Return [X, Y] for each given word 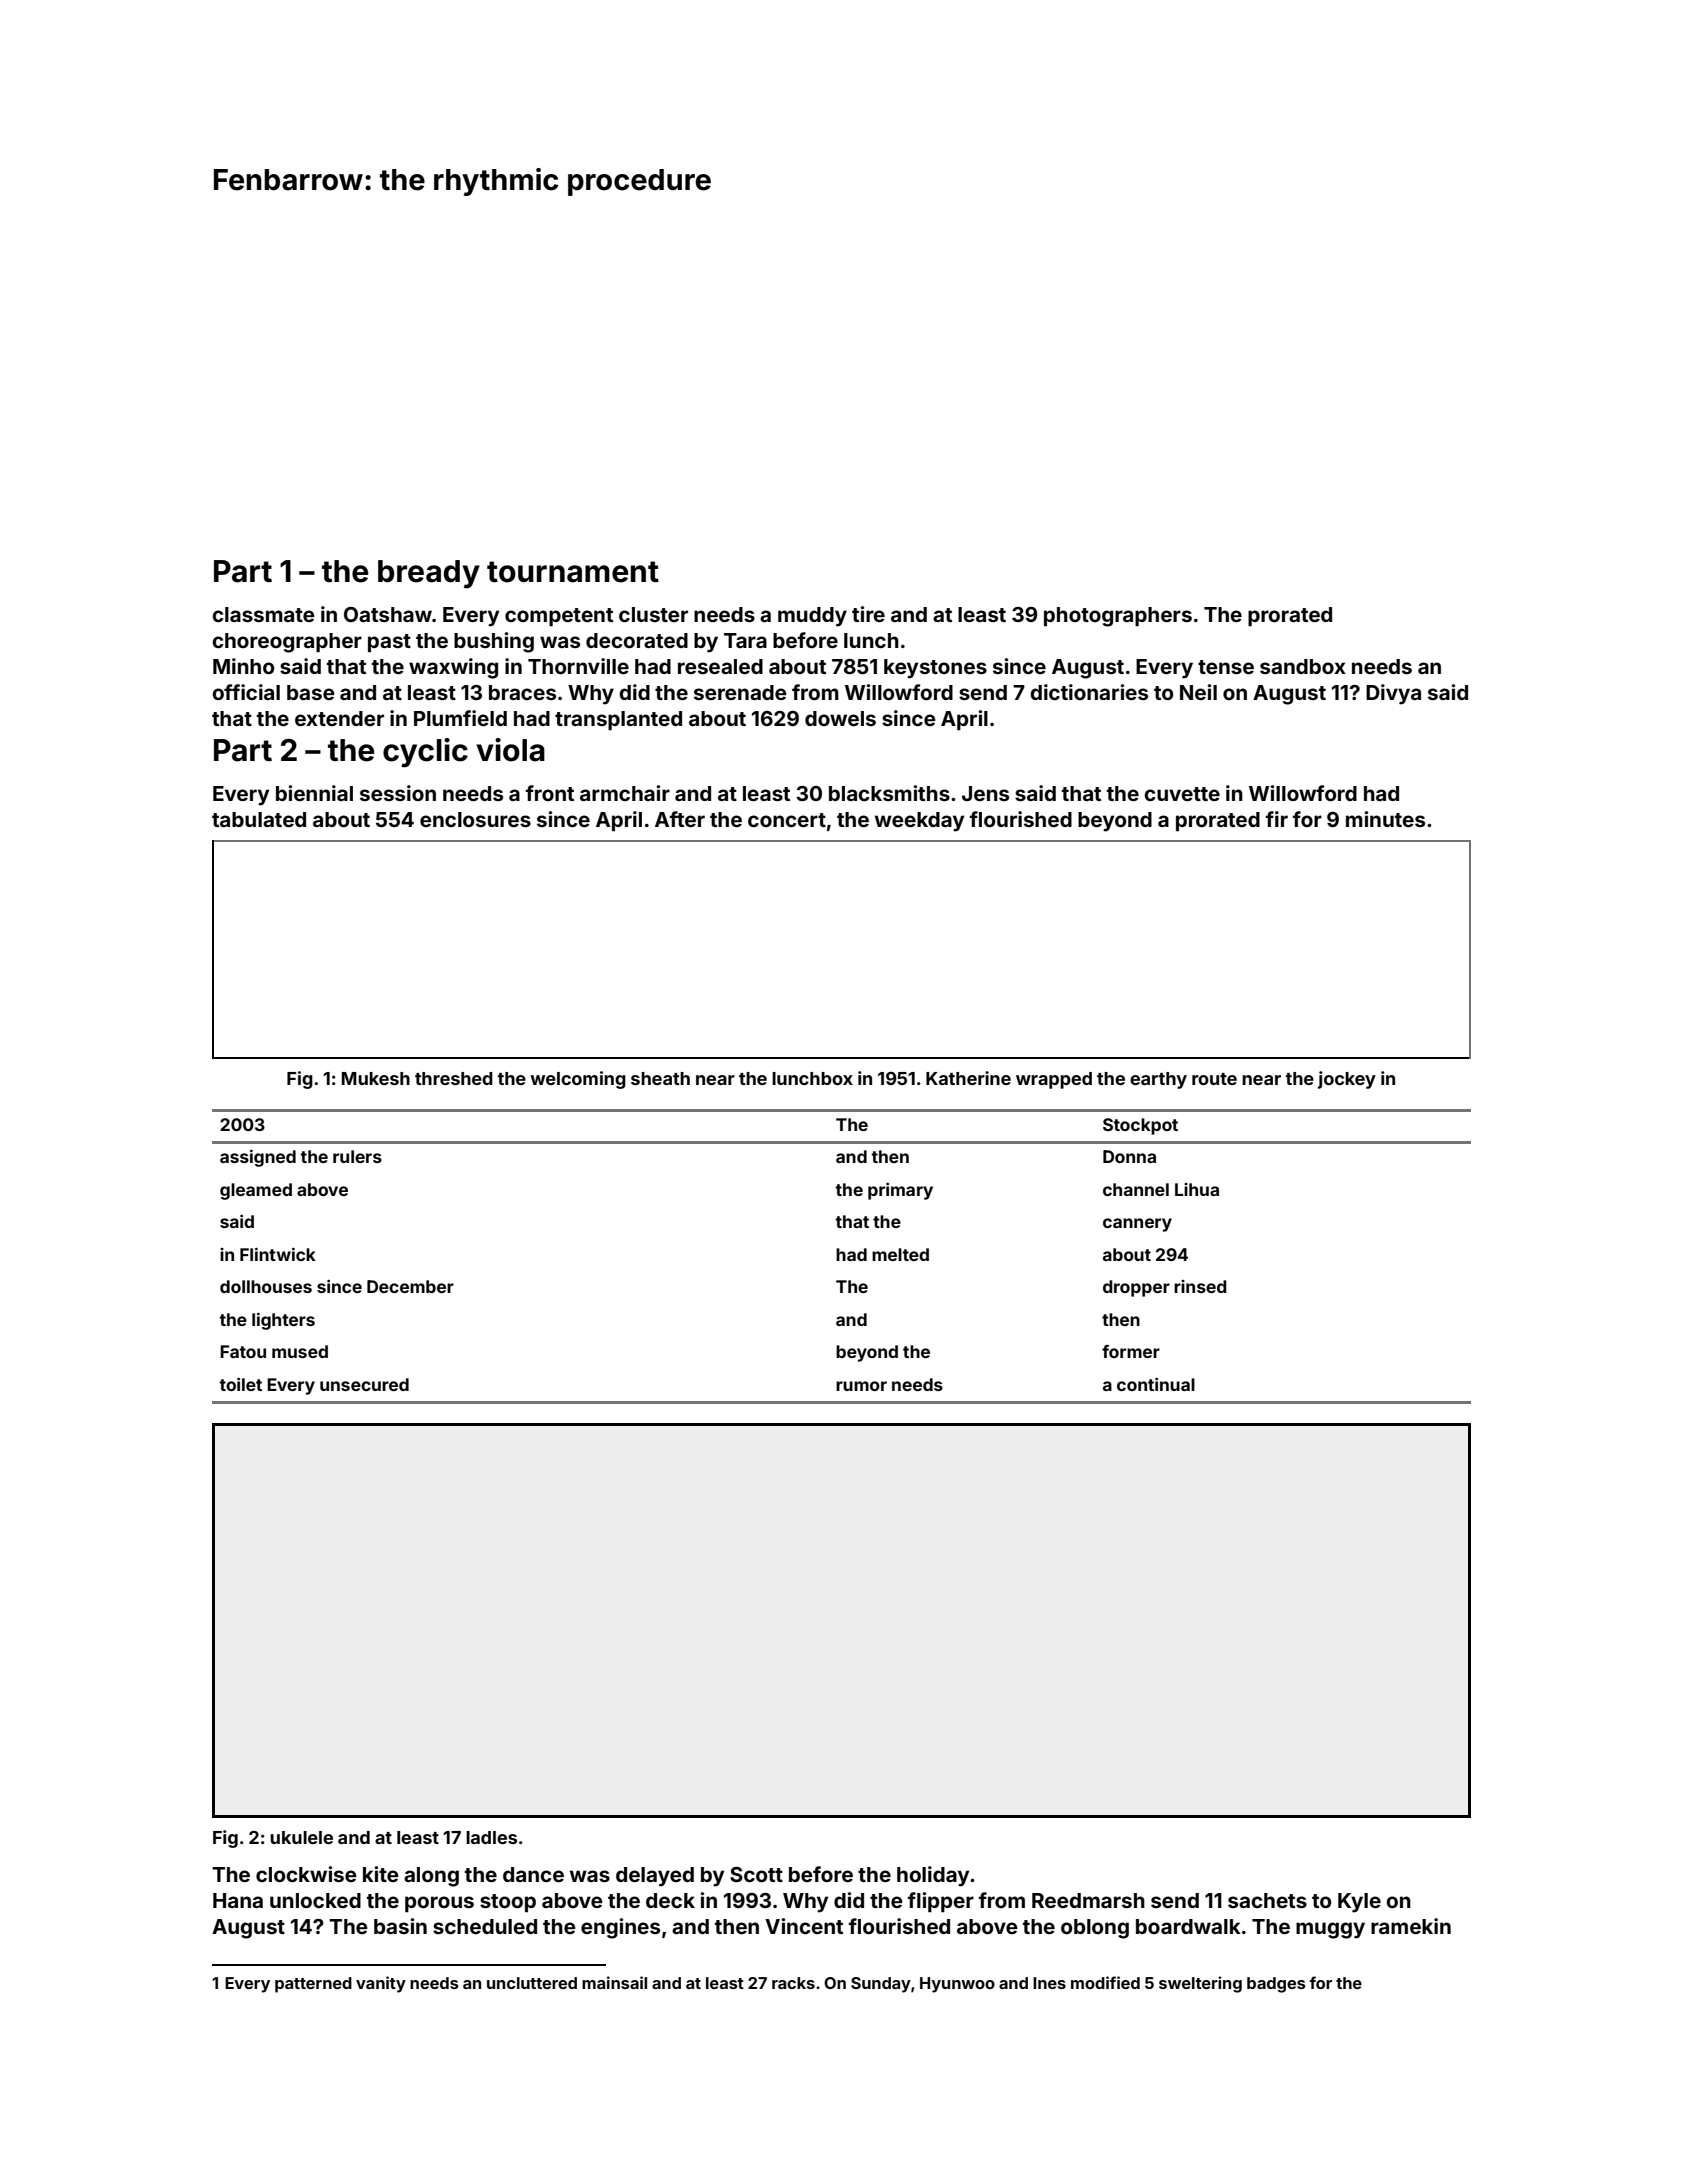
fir [1277, 819]
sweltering [1200, 1984]
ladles [491, 1837]
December [410, 1286]
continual [1156, 1384]
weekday [919, 822]
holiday [933, 1876]
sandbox [1303, 666]
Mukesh [376, 1078]
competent [559, 617]
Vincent [804, 1926]
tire [868, 614]
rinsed [1200, 1286]
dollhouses [266, 1286]
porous [439, 1904]
